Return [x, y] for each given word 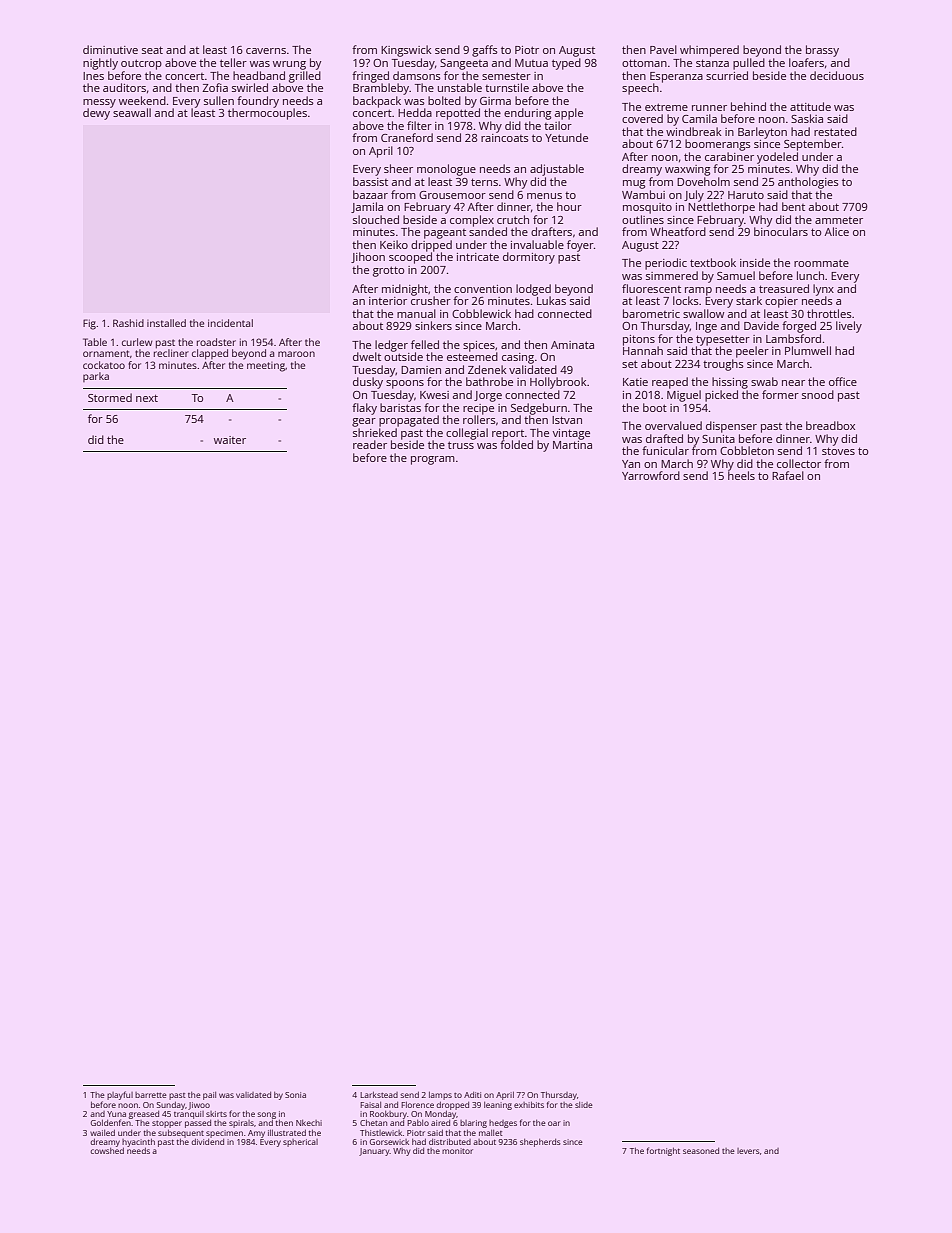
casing [518, 358]
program [433, 460]
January [374, 1152]
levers [748, 1151]
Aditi [472, 1095]
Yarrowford [651, 475]
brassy [822, 51]
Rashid [128, 323]
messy [99, 103]
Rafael [788, 475]
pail [209, 1096]
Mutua [531, 63]
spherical [300, 1143]
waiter [230, 440]
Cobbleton [747, 450]
